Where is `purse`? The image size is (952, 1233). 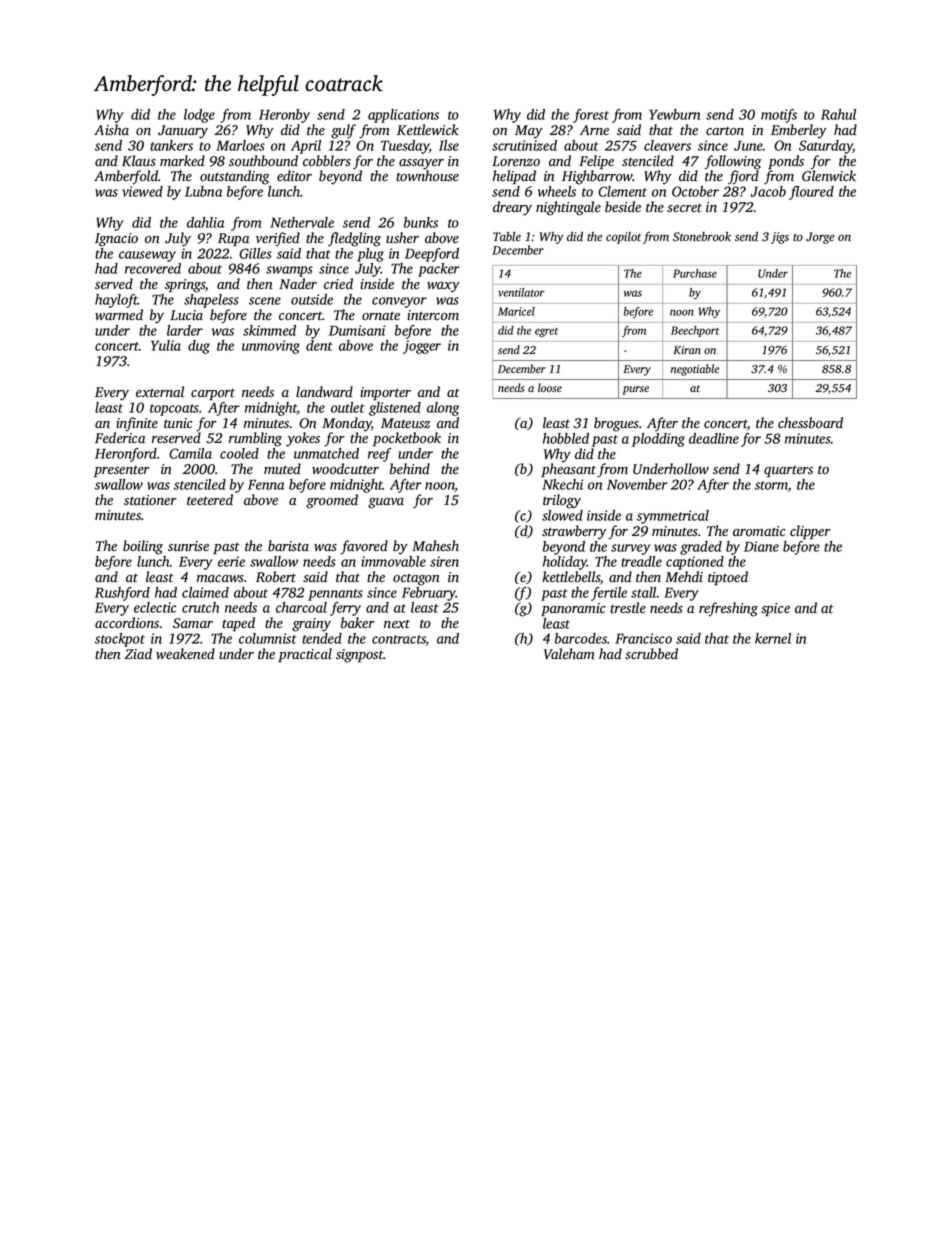
purse is located at coordinates (635, 390).
